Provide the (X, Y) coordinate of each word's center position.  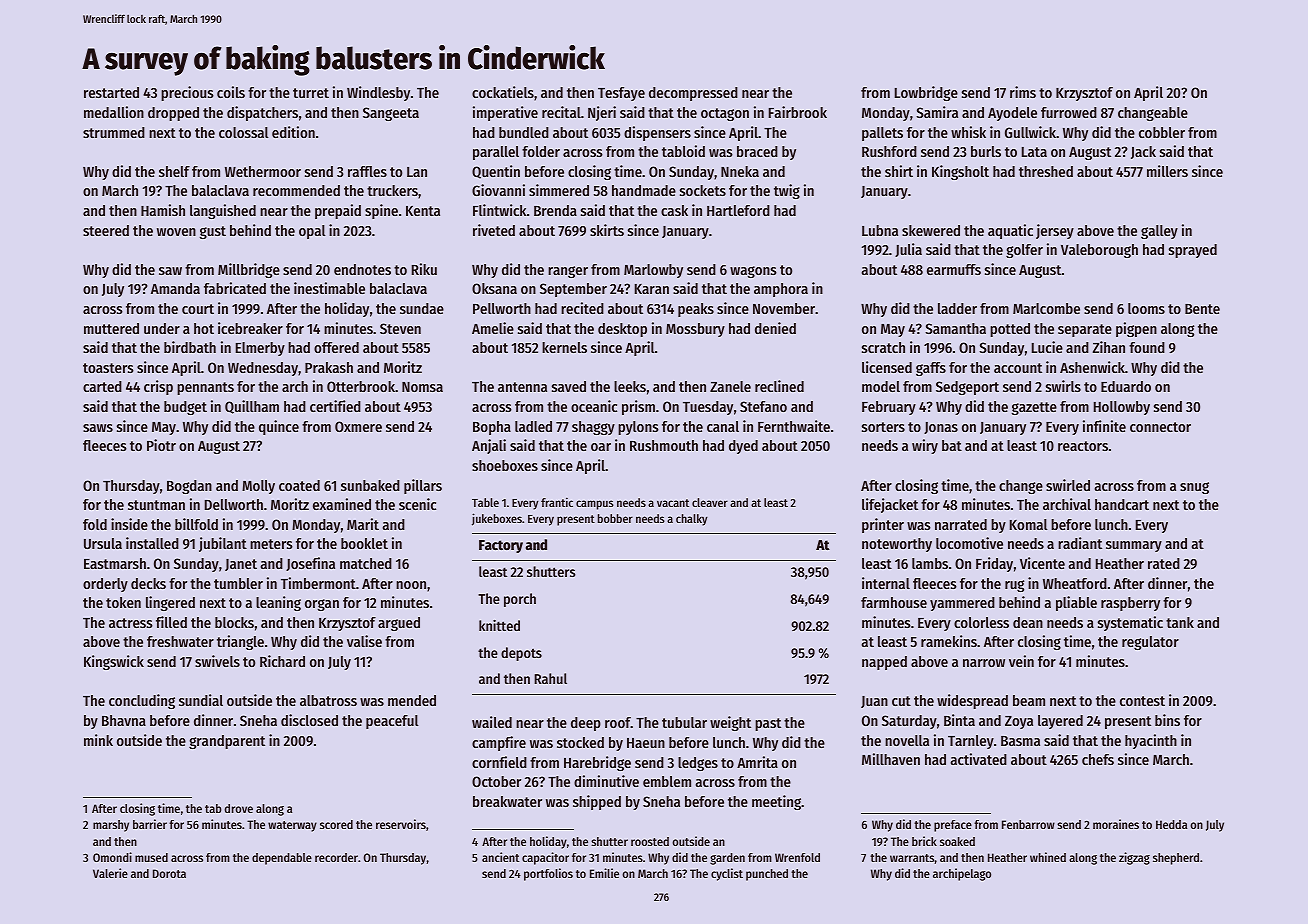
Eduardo (1126, 386)
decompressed (693, 94)
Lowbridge (926, 93)
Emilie (604, 873)
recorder (336, 857)
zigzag (1134, 858)
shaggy (593, 428)
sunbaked (370, 485)
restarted (111, 92)
